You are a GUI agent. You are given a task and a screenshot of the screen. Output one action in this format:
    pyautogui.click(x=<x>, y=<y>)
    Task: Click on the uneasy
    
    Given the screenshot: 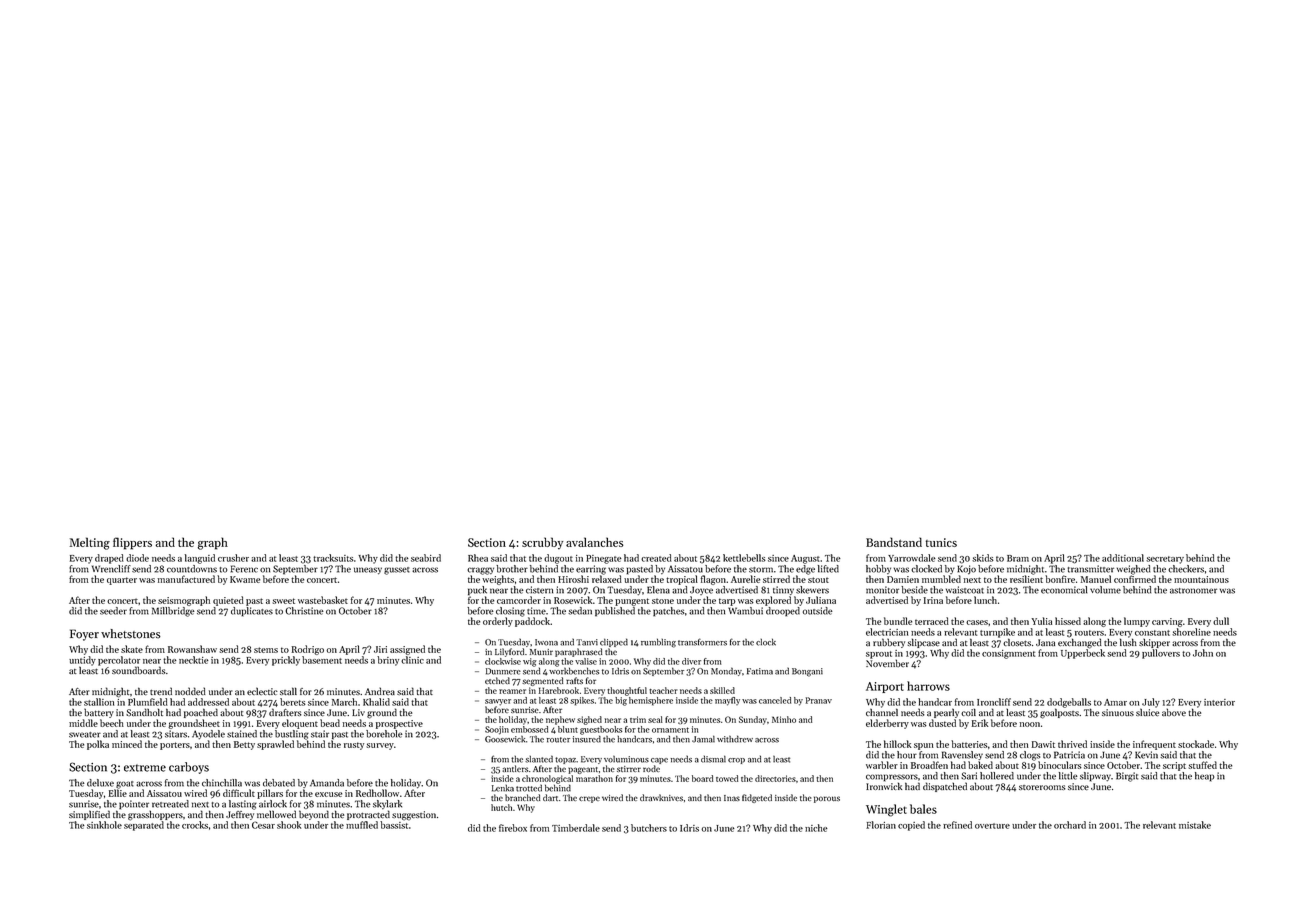 What is the action you would take?
    pyautogui.click(x=368, y=571)
